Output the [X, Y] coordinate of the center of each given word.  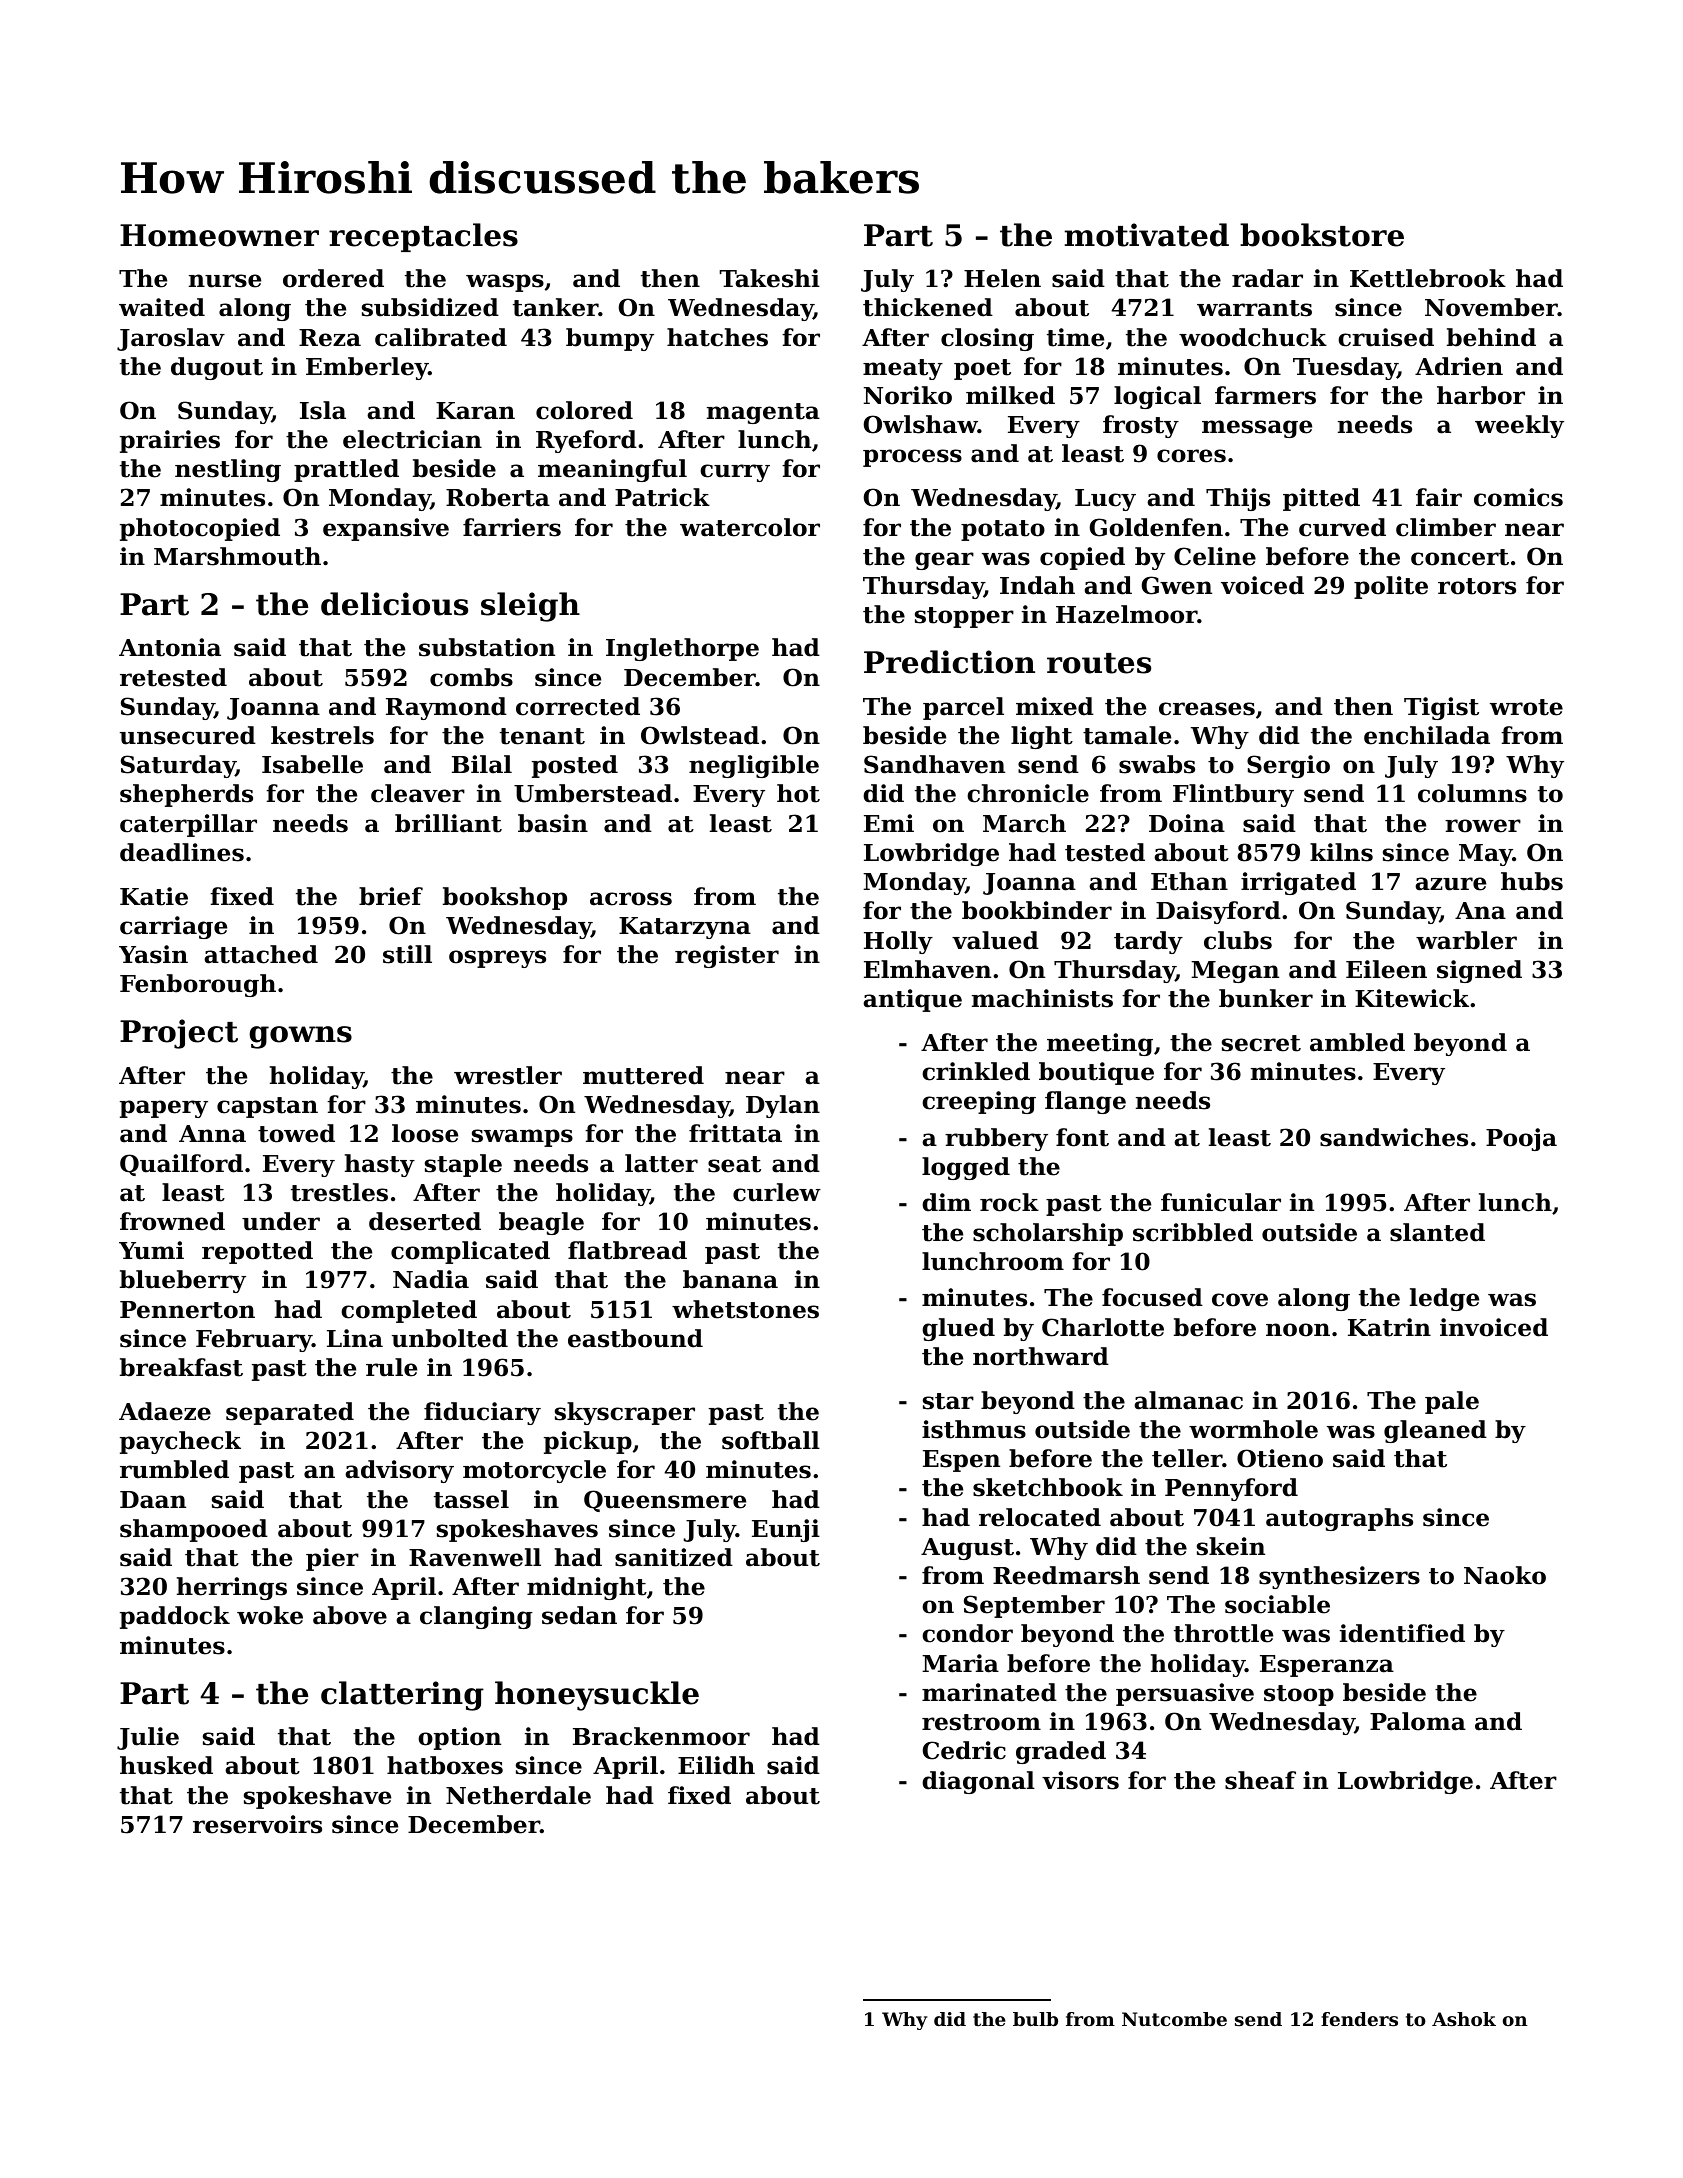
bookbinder [1037, 910]
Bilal [482, 764]
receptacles [423, 237]
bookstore [1322, 235]
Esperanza [1327, 1666]
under [281, 1221]
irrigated [1298, 883]
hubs [1532, 881]
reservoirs [257, 1824]
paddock [175, 1617]
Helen [1002, 278]
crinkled [976, 1071]
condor [967, 1633]
